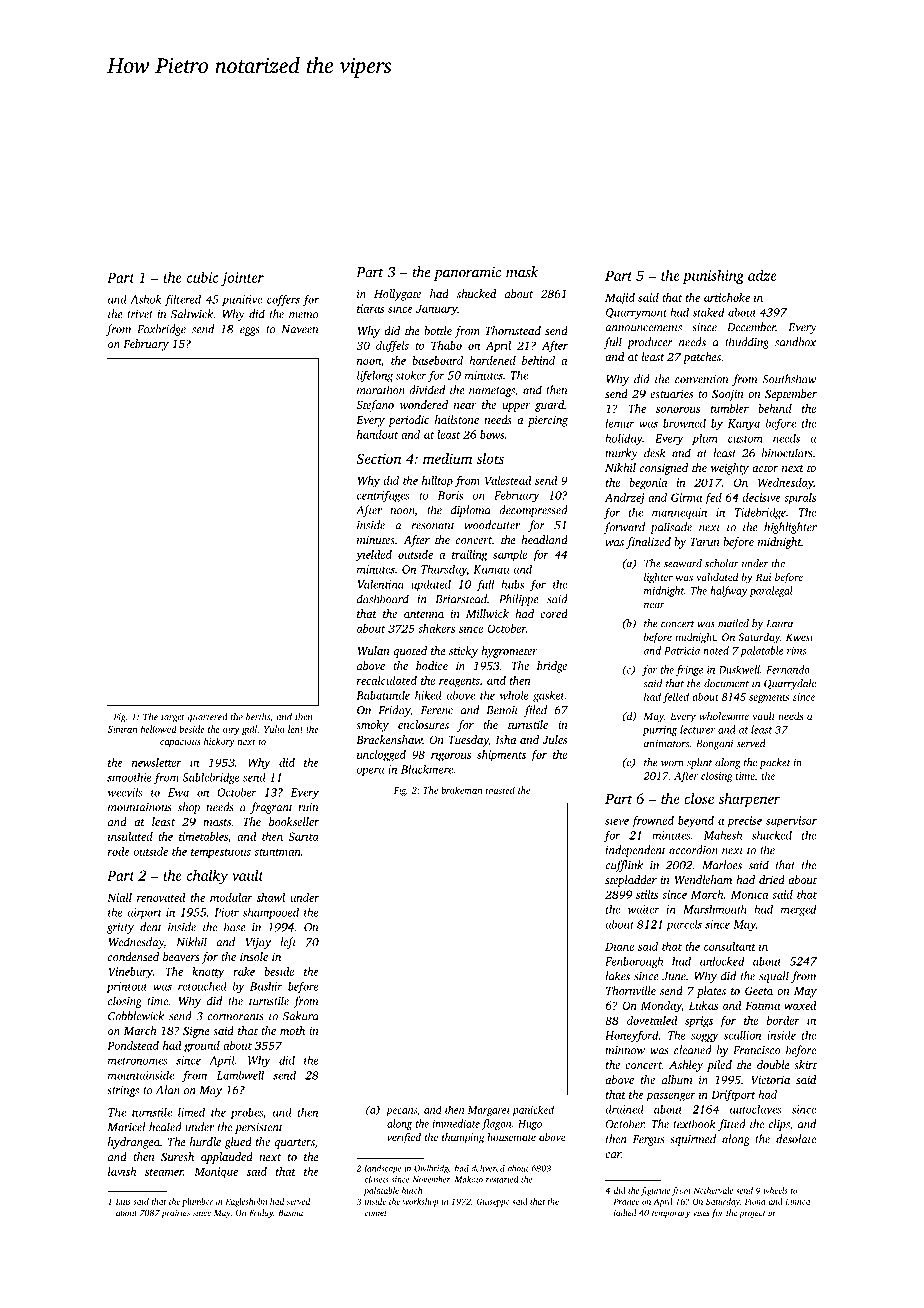 The height and width of the image is (1308, 924). I want to click on project, so click(752, 1214).
